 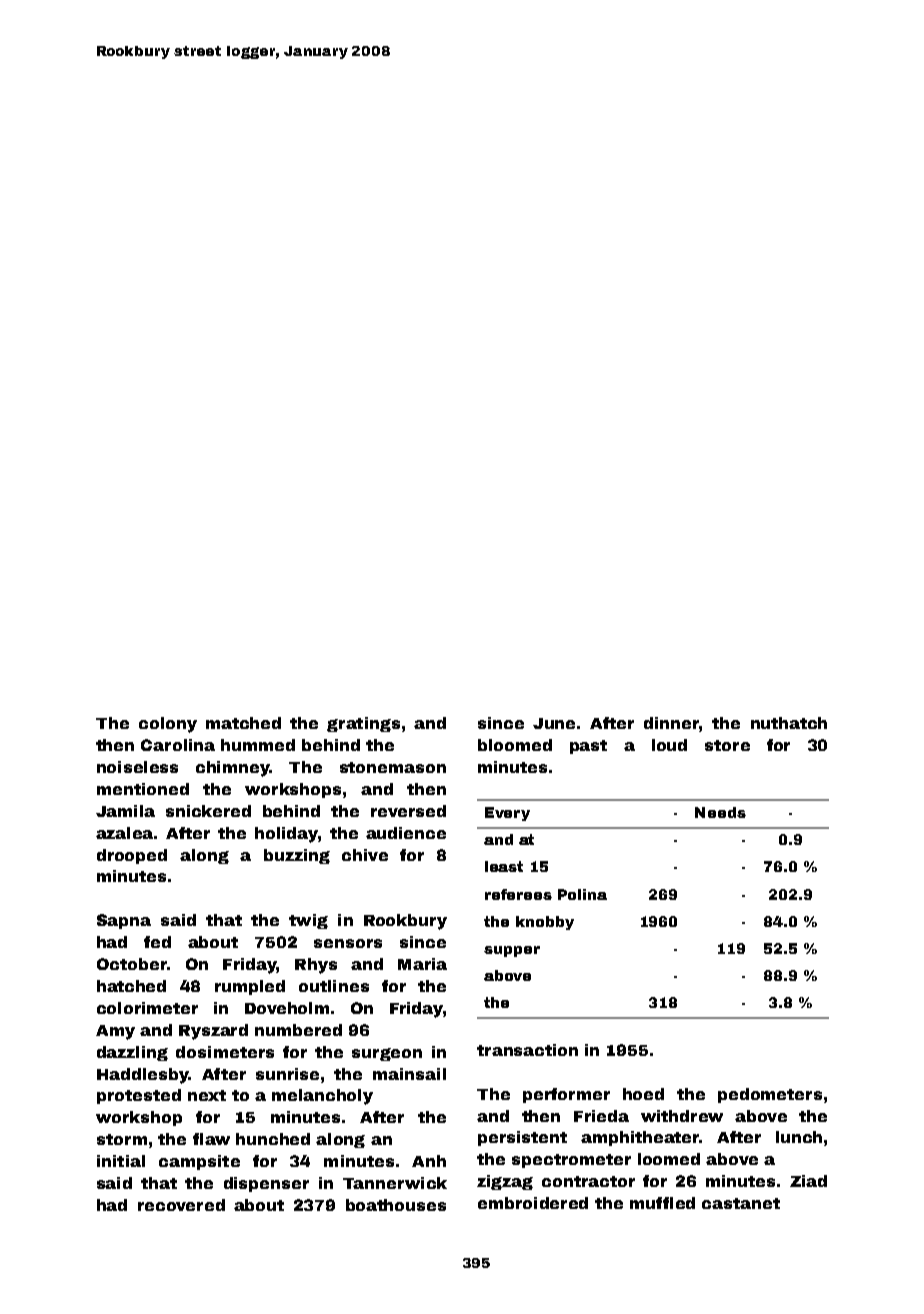 What do you see at coordinates (395, 1183) in the screenshot?
I see `Tannerwick` at bounding box center [395, 1183].
